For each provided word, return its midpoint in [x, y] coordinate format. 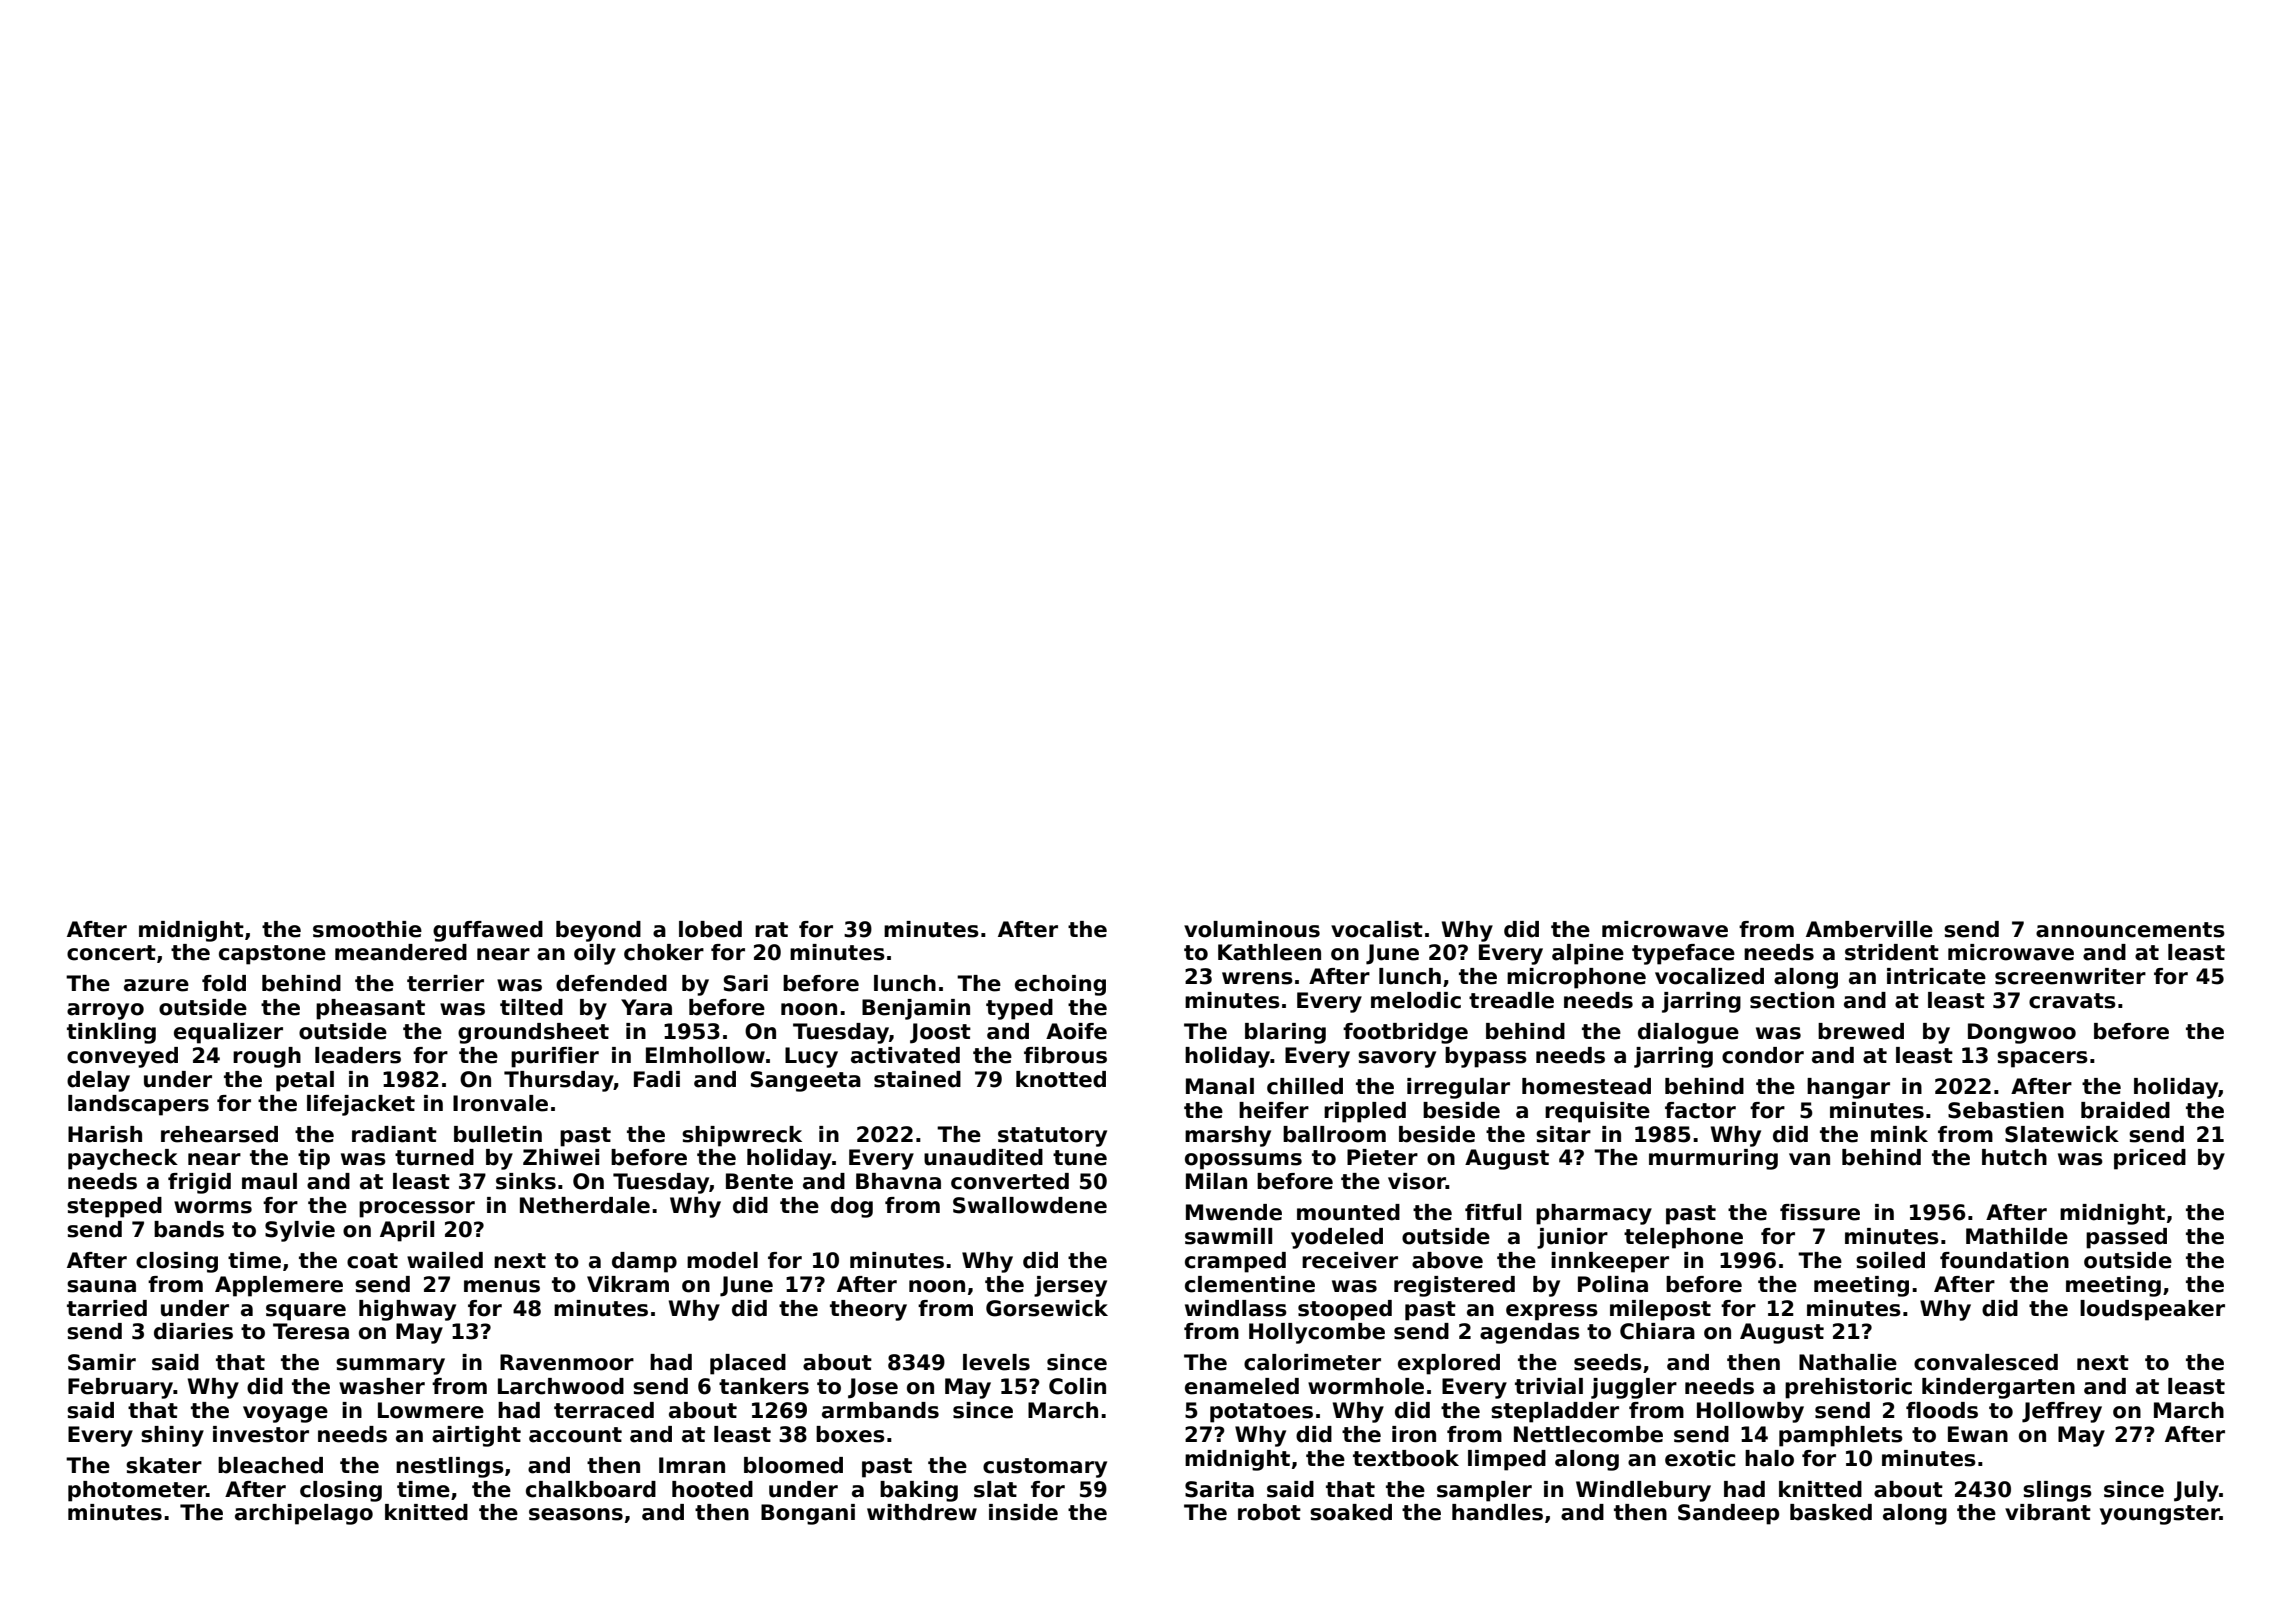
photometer [137, 1491]
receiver [1350, 1260]
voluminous [1252, 929]
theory [868, 1310]
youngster [2160, 1515]
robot [1269, 1512]
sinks [526, 1181]
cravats [2072, 1001]
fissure [1820, 1212]
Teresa [311, 1331]
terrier [445, 983]
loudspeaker [2152, 1310]
